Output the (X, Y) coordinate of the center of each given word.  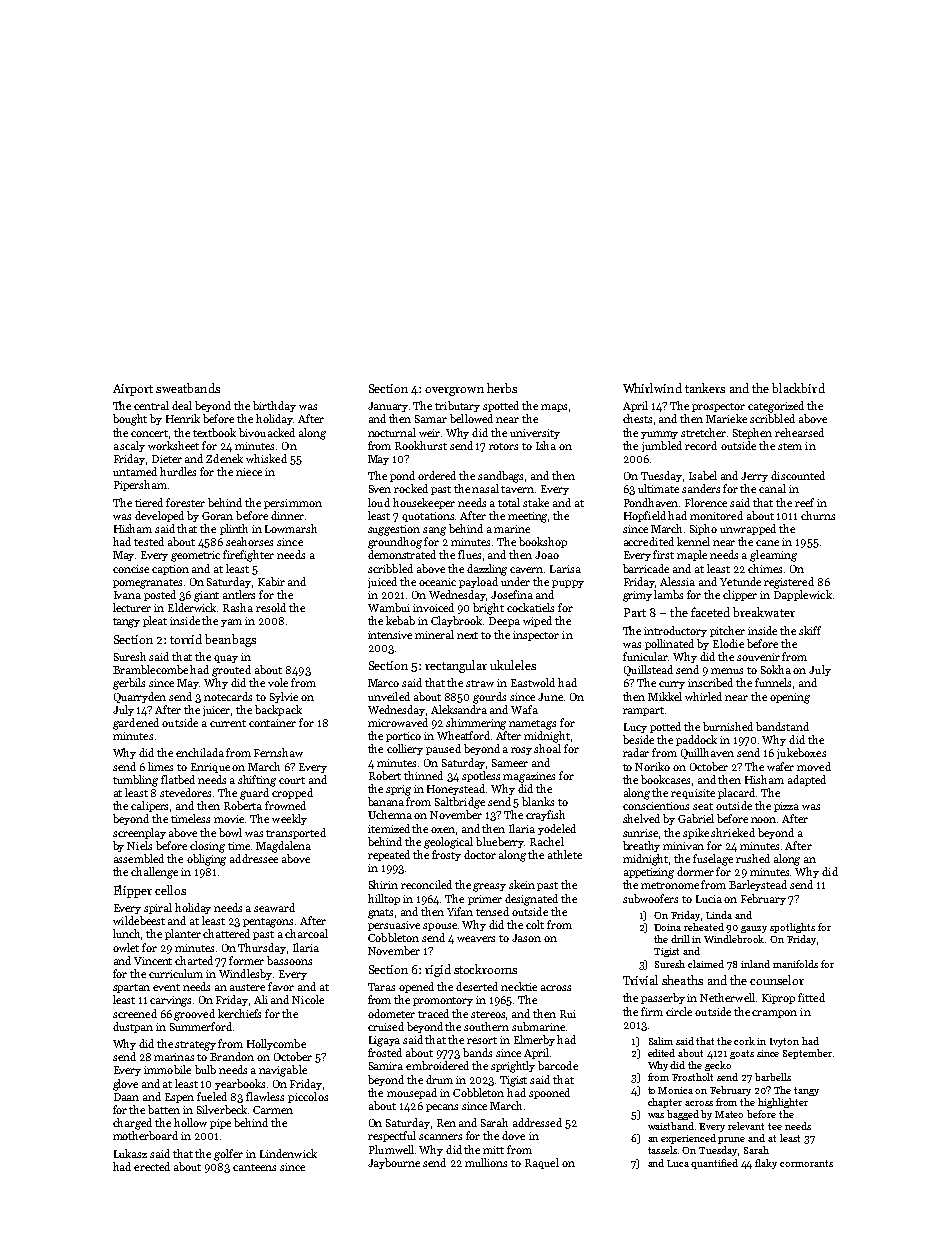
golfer (228, 1155)
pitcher (727, 631)
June (550, 697)
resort (482, 1040)
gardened (136, 724)
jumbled (662, 446)
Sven (380, 489)
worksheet (173, 445)
